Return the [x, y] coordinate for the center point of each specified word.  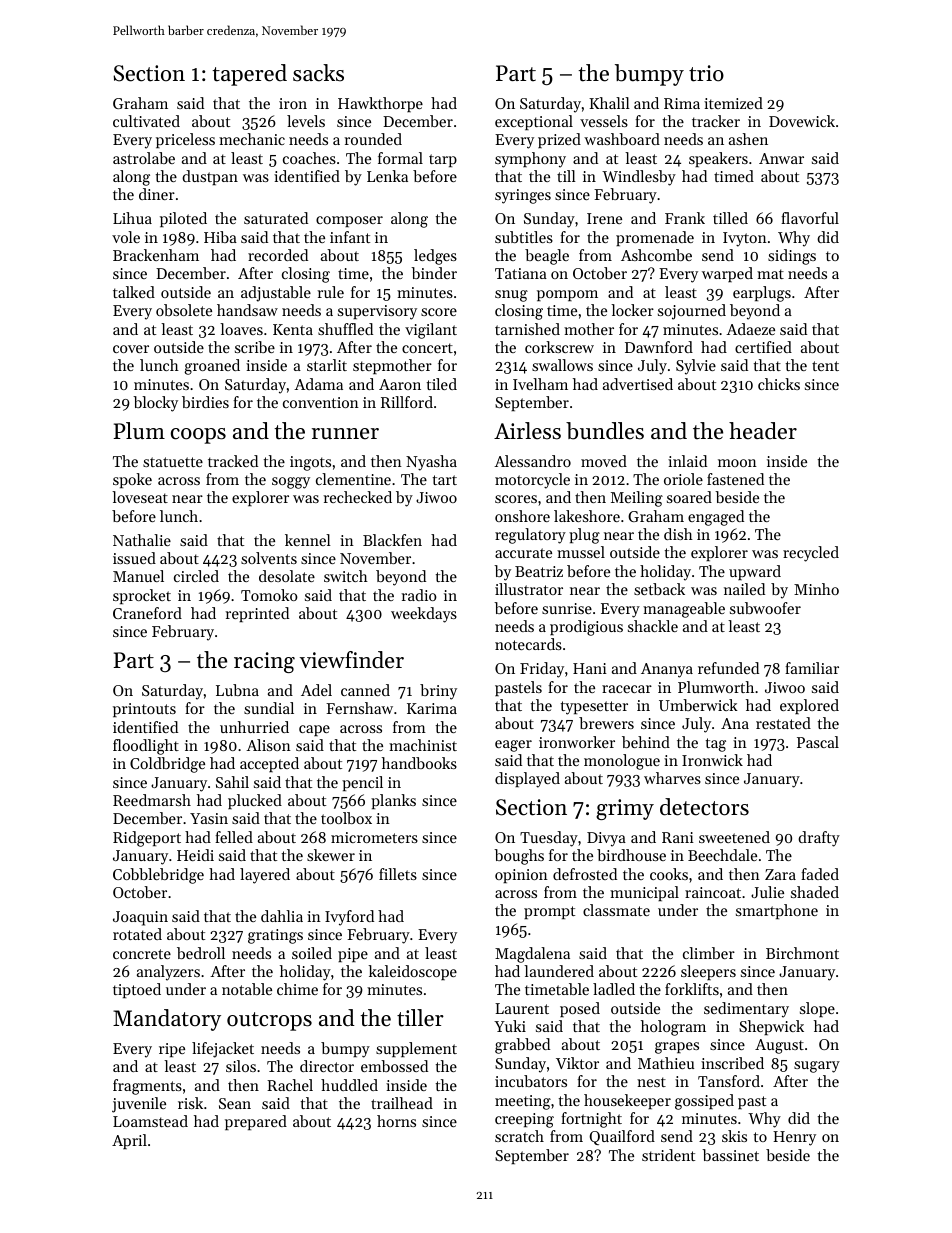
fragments [147, 1087]
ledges [435, 257]
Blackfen [392, 540]
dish [678, 534]
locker [632, 310]
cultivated [146, 121]
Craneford [147, 613]
